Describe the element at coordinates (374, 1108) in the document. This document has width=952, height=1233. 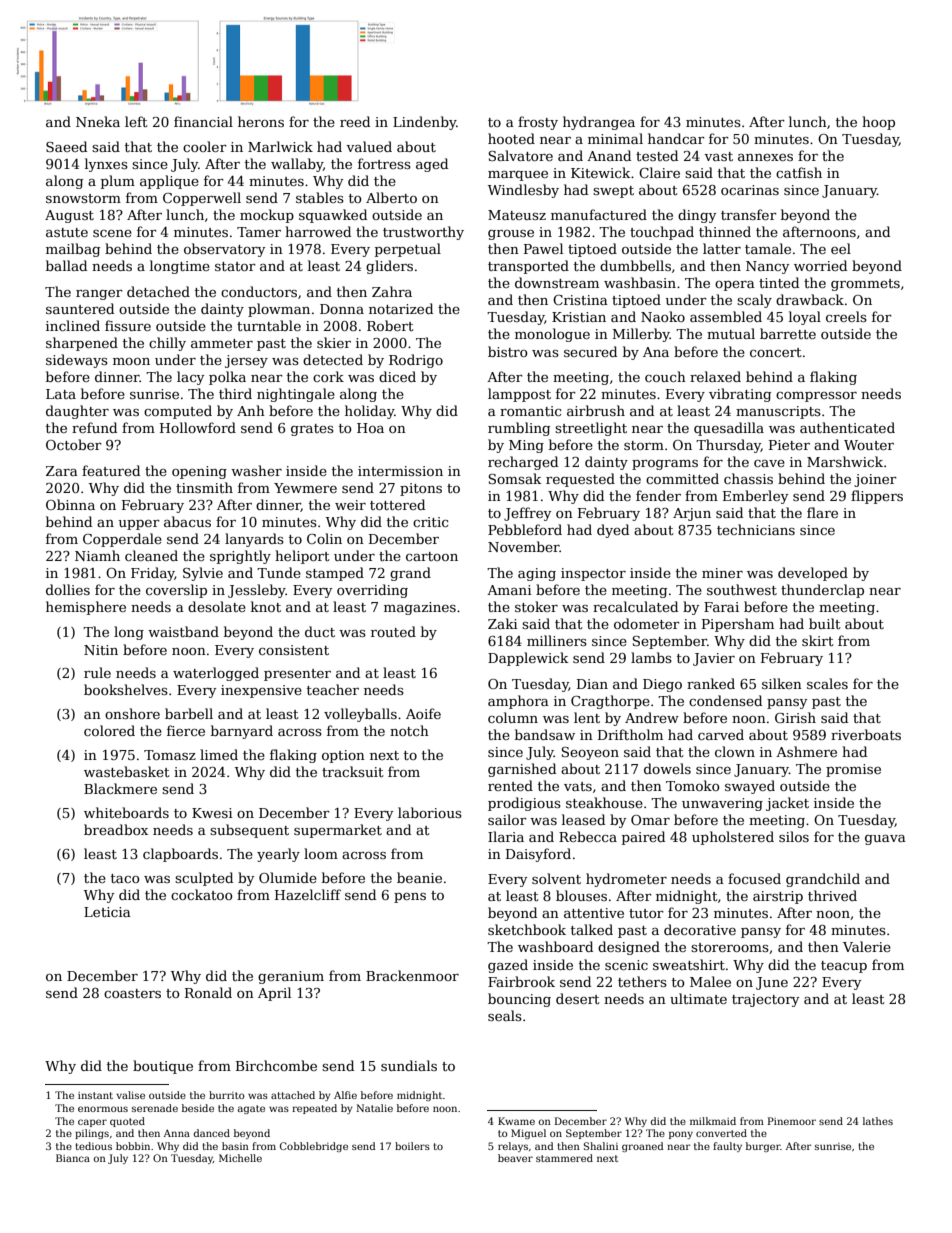
I see `Natalie` at that location.
